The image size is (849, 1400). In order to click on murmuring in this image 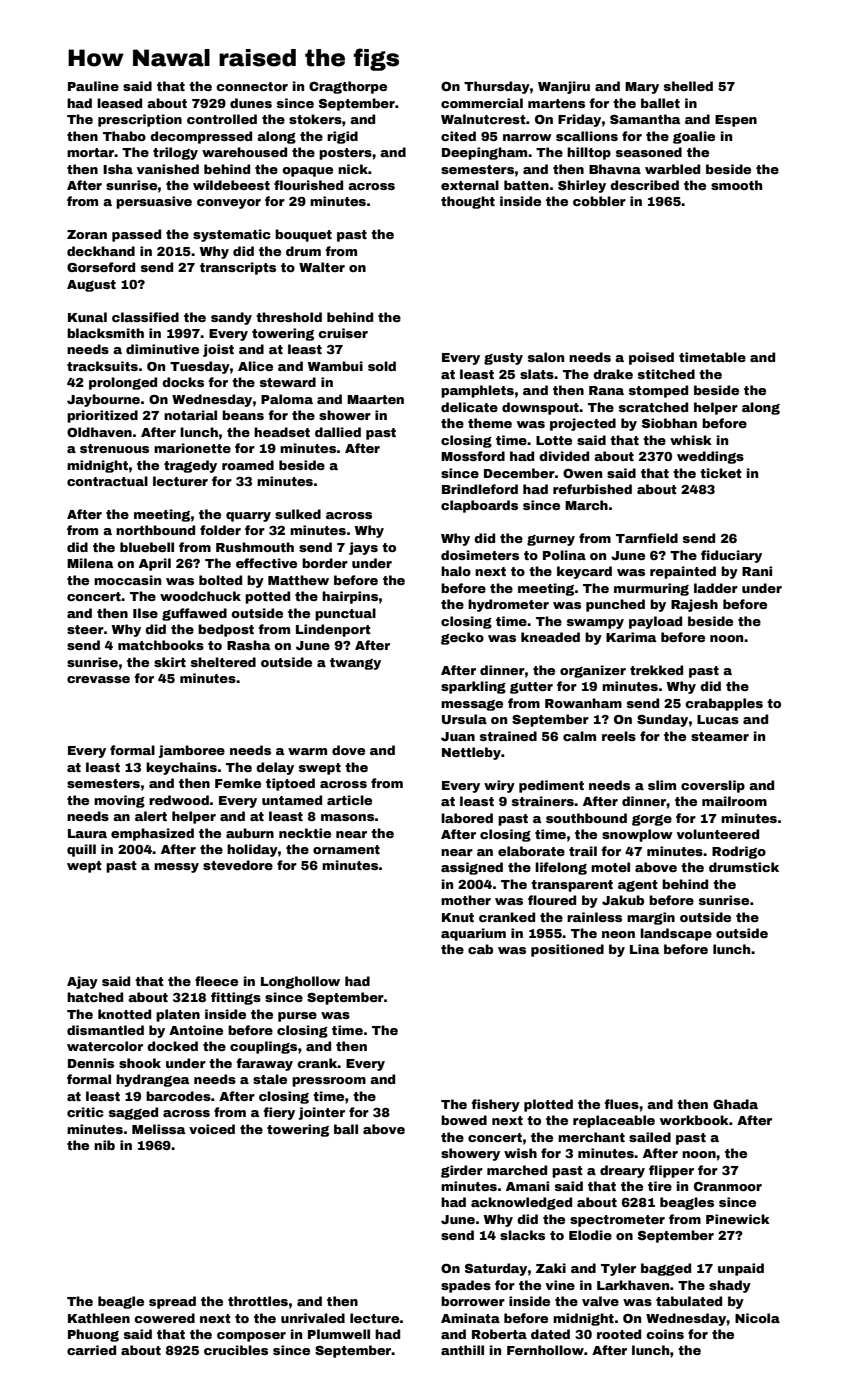, I will do `click(651, 589)`.
